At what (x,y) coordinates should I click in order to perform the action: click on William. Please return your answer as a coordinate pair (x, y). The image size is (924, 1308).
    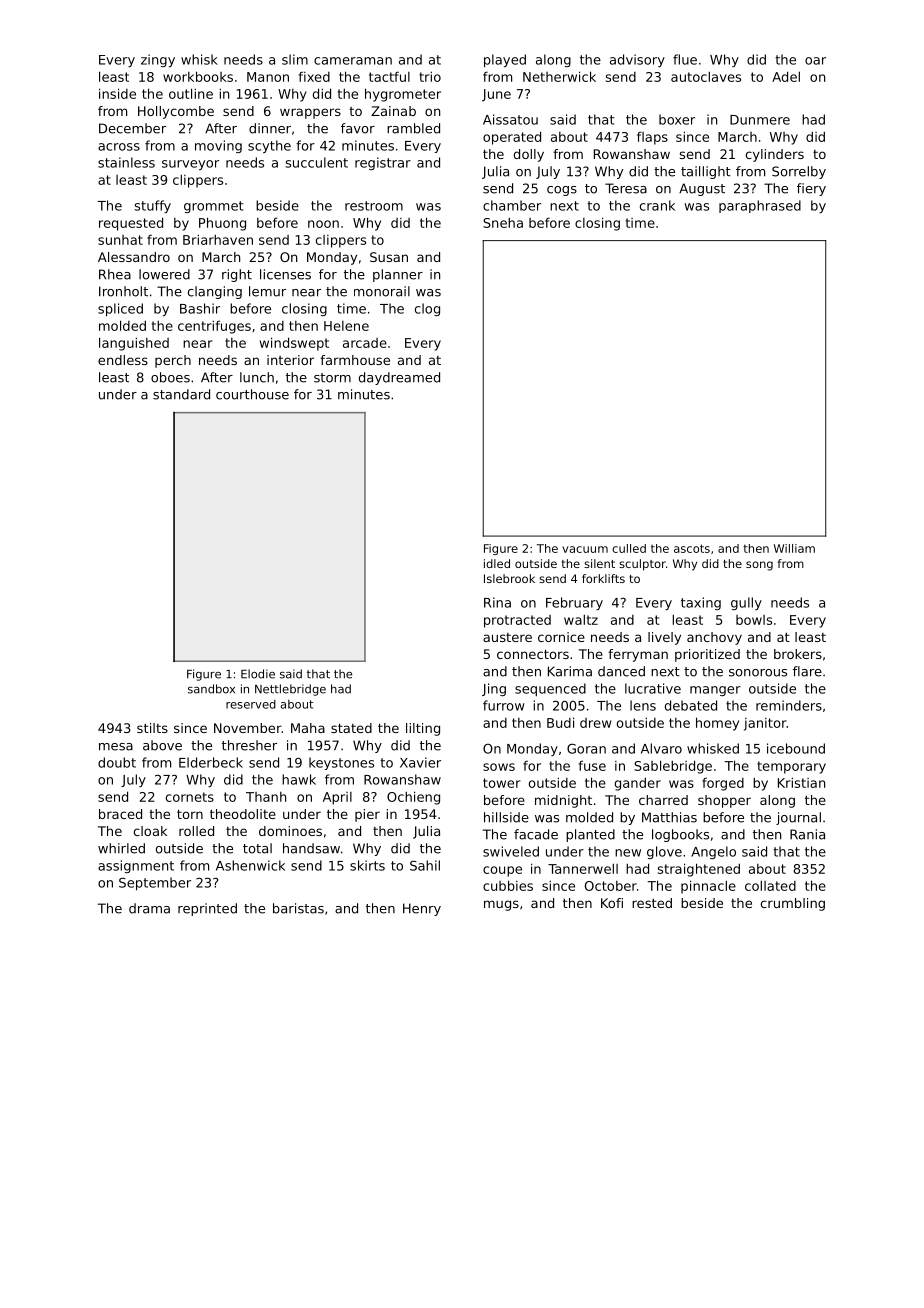
    Looking at the image, I should click on (794, 548).
